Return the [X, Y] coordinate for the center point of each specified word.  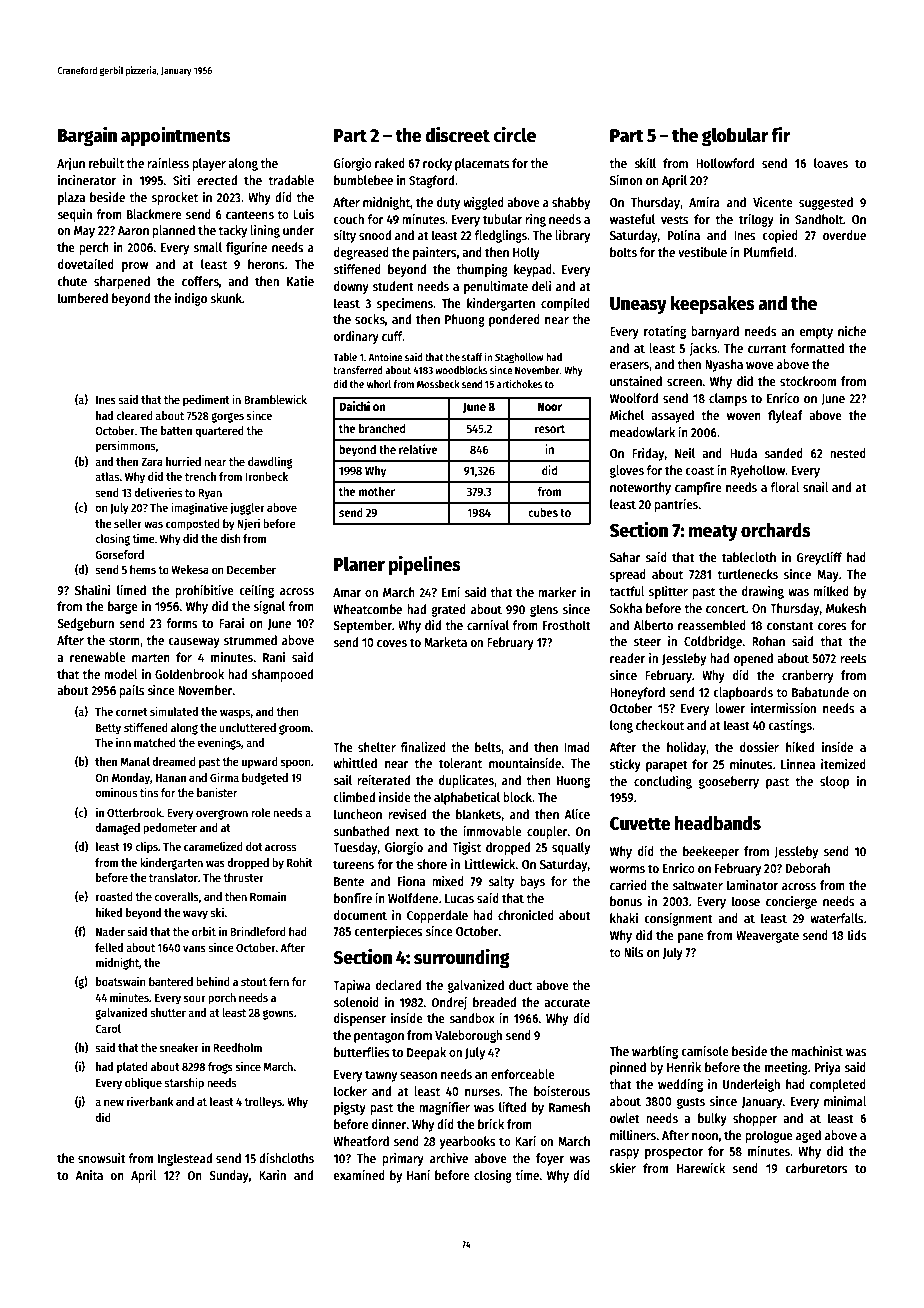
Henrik [684, 1067]
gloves [627, 471]
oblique [143, 1083]
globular [735, 137]
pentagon [379, 1037]
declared [398, 985]
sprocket [175, 198]
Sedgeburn [85, 624]
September [362, 626]
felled [109, 947]
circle [514, 135]
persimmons [126, 446]
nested [848, 453]
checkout [660, 725]
